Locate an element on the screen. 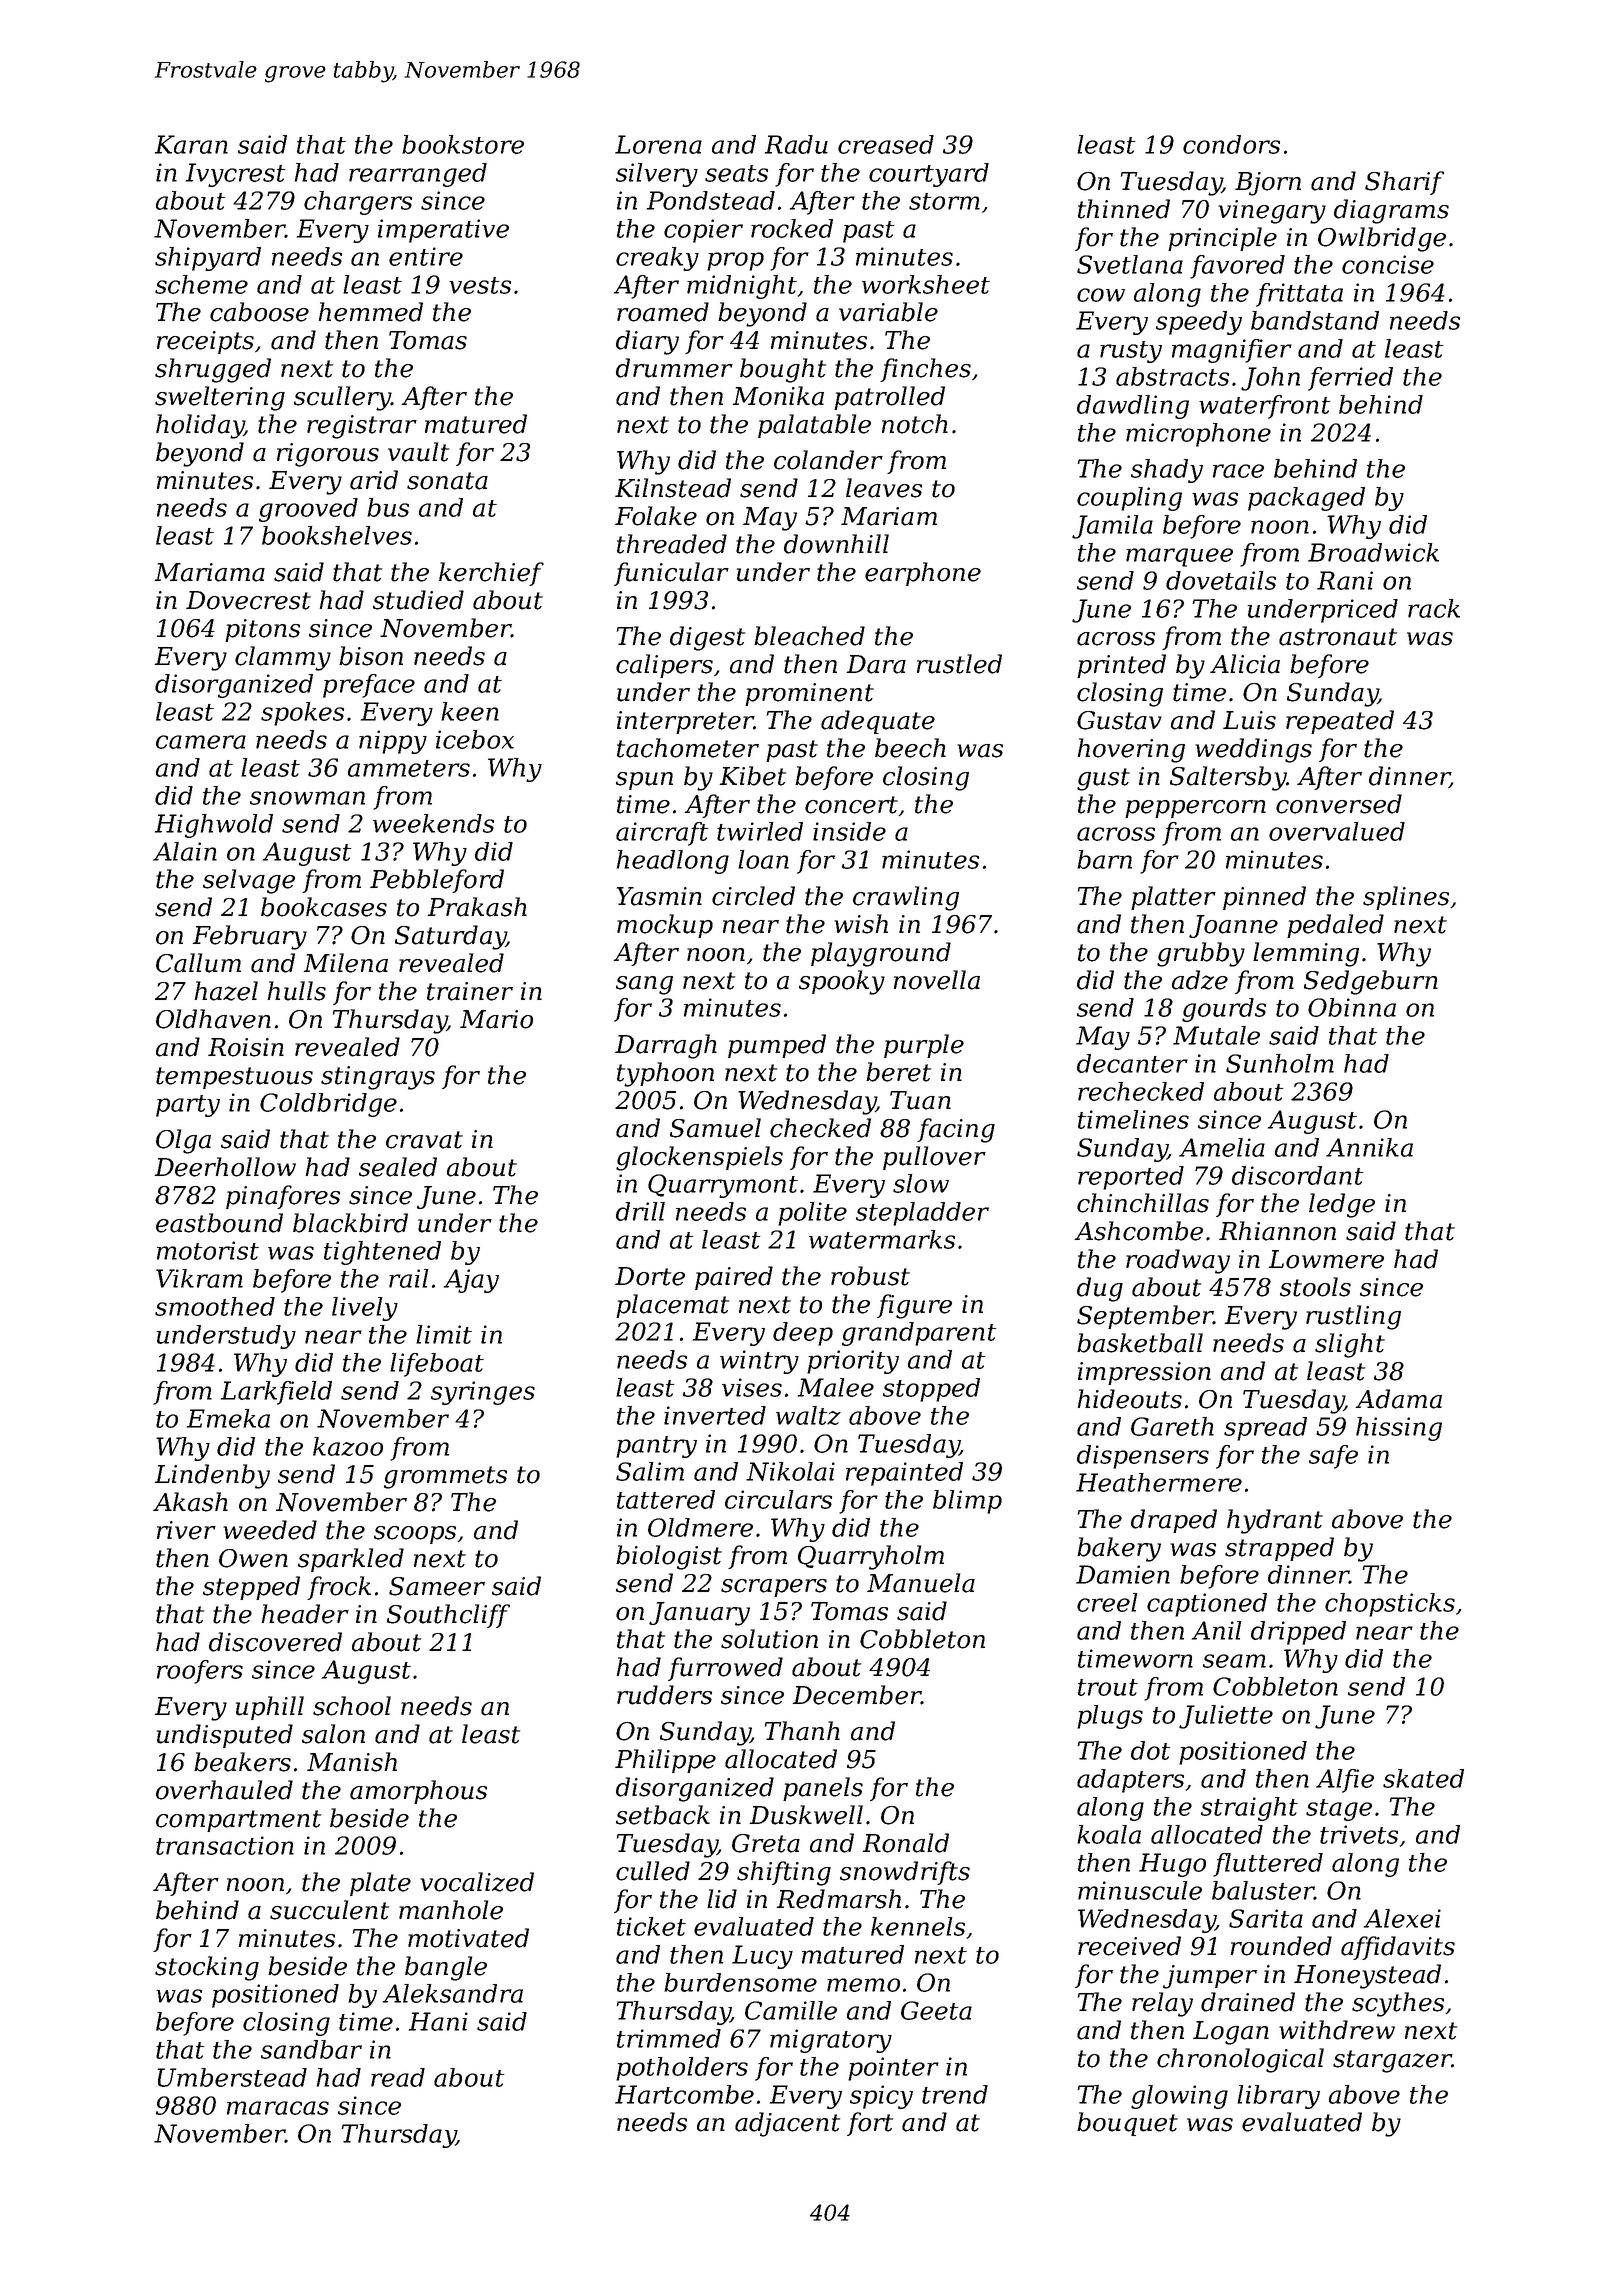 This screenshot has width=1620, height=2292. affidavits is located at coordinates (1398, 1948).
